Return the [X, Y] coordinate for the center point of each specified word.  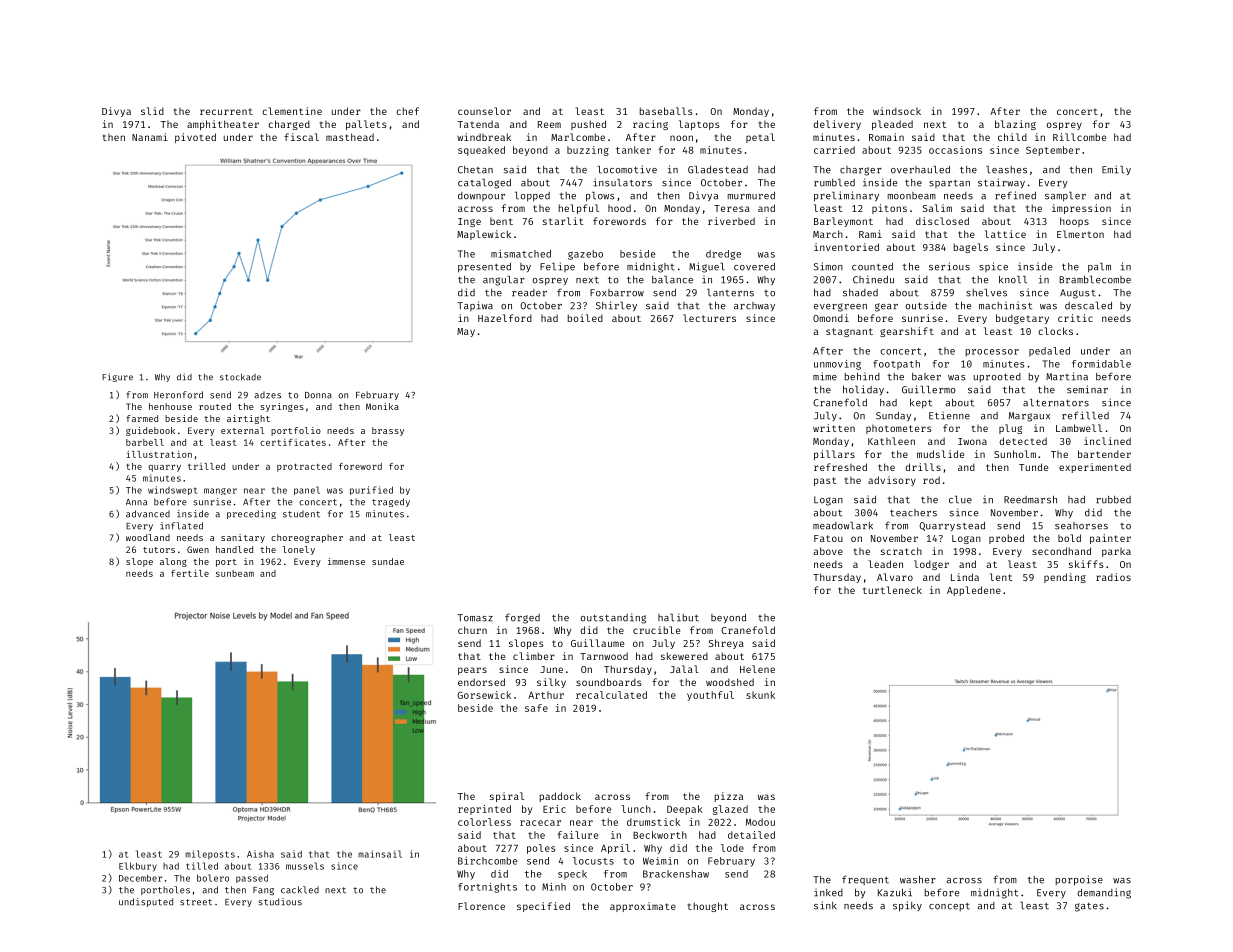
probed [1006, 539]
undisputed [146, 902]
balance [672, 280]
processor [992, 353]
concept [949, 907]
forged [522, 618]
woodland [148, 537]
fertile [190, 573]
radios [1113, 577]
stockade [240, 377]
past [825, 481]
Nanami [150, 137]
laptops [699, 125]
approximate [643, 907]
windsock [897, 111]
